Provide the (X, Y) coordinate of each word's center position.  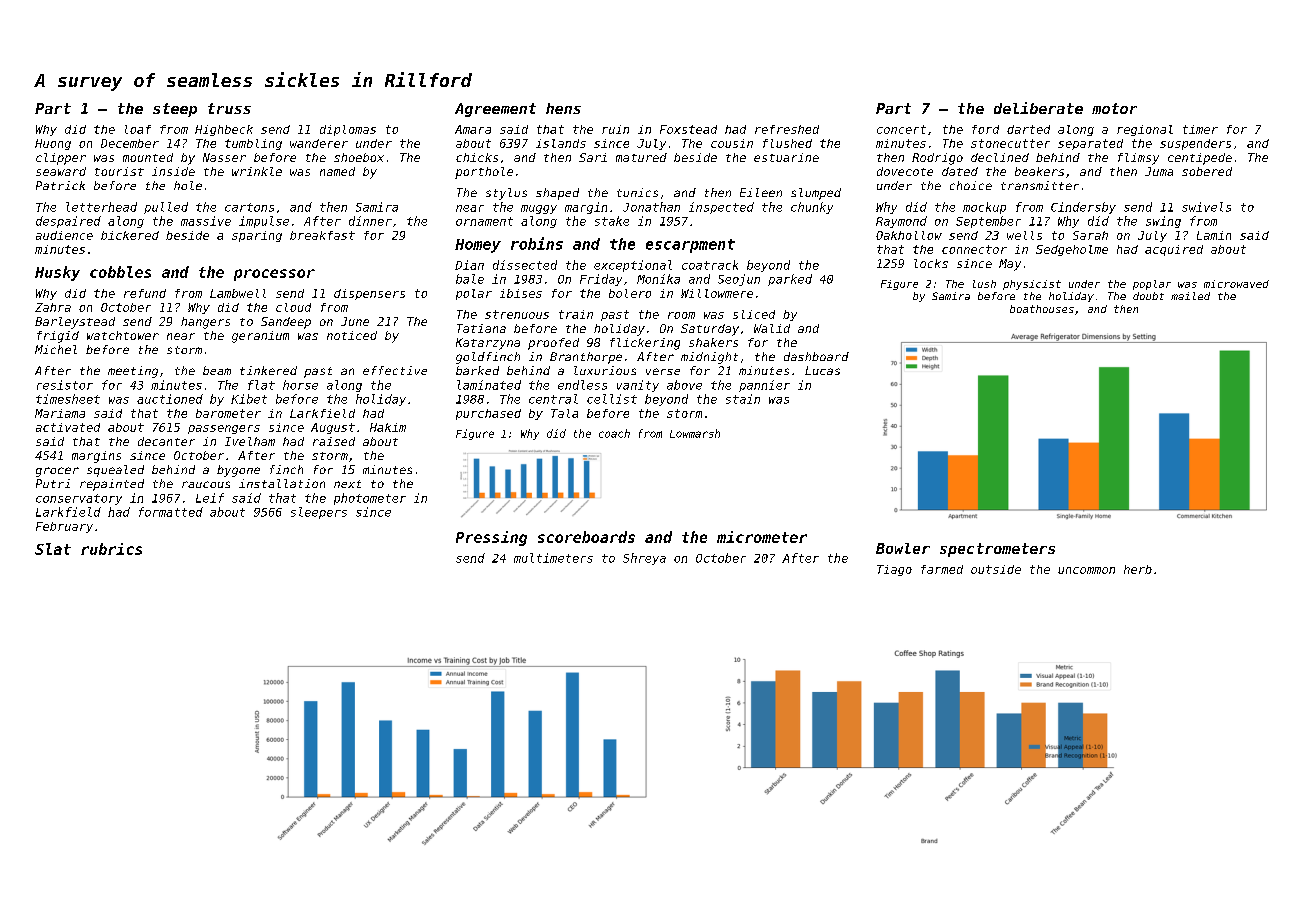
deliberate (1038, 108)
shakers (713, 342)
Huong (53, 144)
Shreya (644, 559)
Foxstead (688, 129)
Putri (53, 483)
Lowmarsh (695, 433)
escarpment (690, 246)
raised (334, 441)
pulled (166, 208)
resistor (65, 385)
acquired (1174, 250)
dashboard (816, 356)
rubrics (111, 549)
